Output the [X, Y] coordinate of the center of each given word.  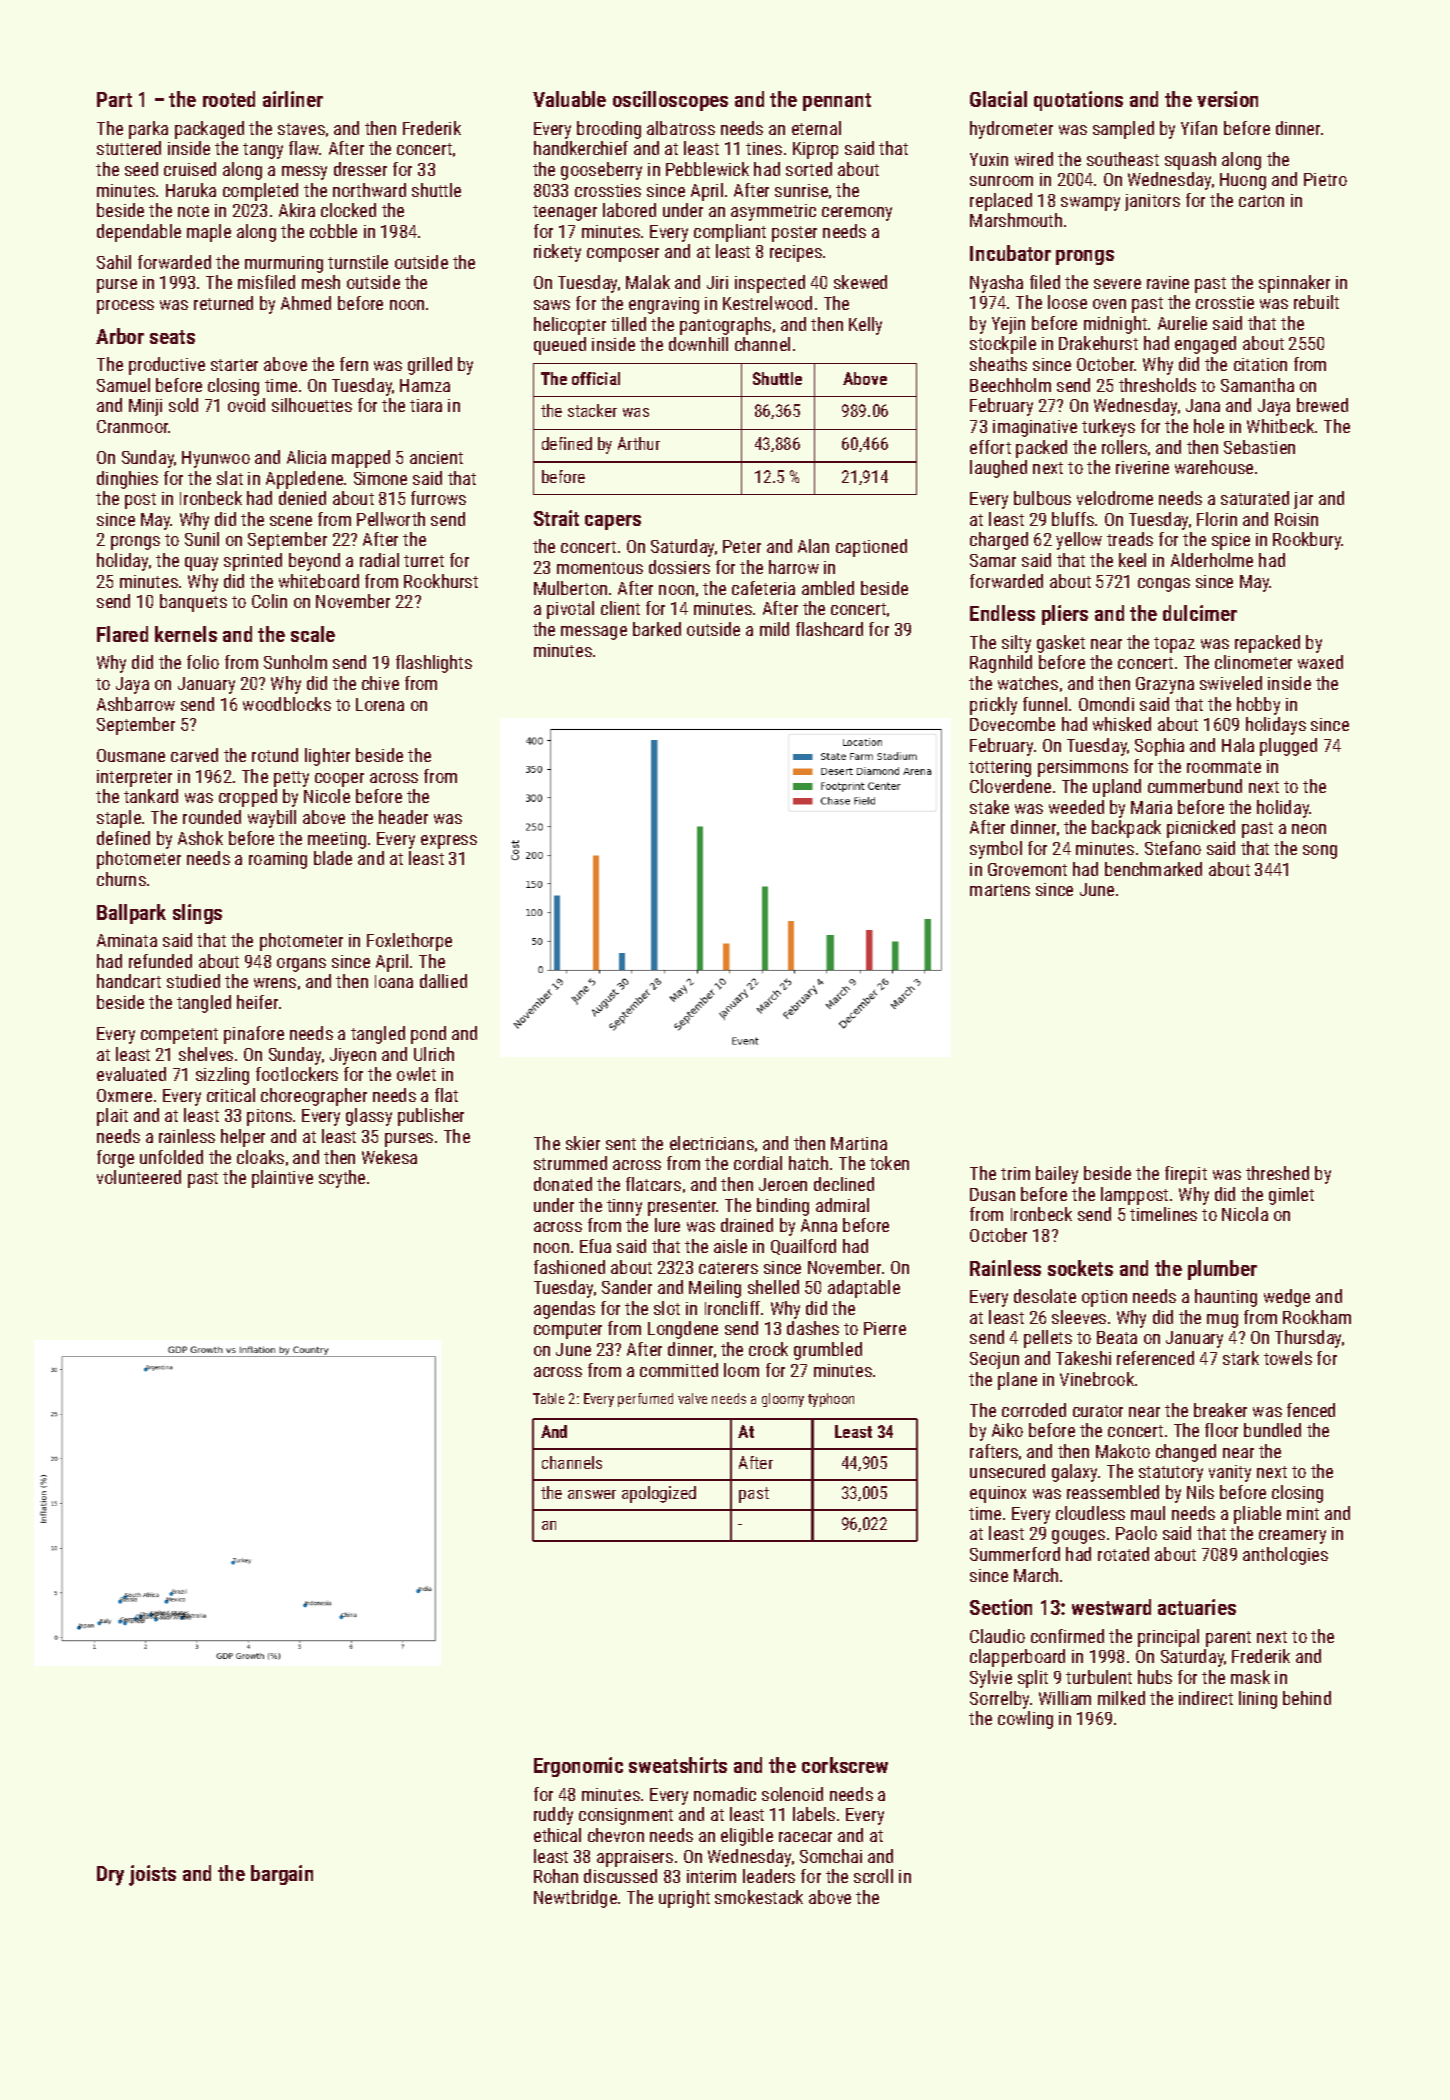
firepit [1186, 1175]
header [403, 817]
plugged [1288, 747]
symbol [996, 850]
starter [234, 365]
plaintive [282, 1179]
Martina [859, 1143]
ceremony [857, 214]
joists [152, 1875]
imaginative [1035, 428]
